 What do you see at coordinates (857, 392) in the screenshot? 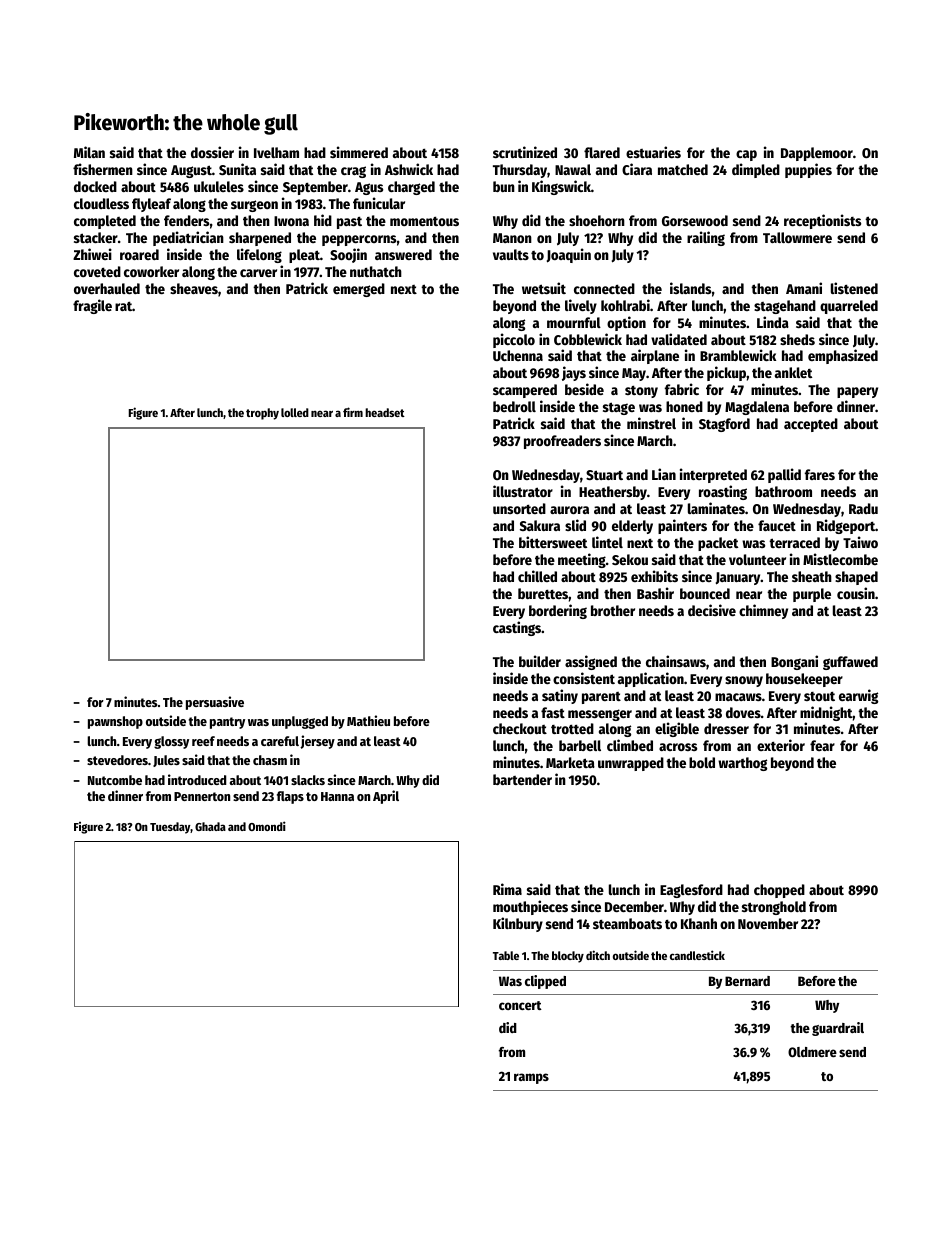
I see `papery` at bounding box center [857, 392].
